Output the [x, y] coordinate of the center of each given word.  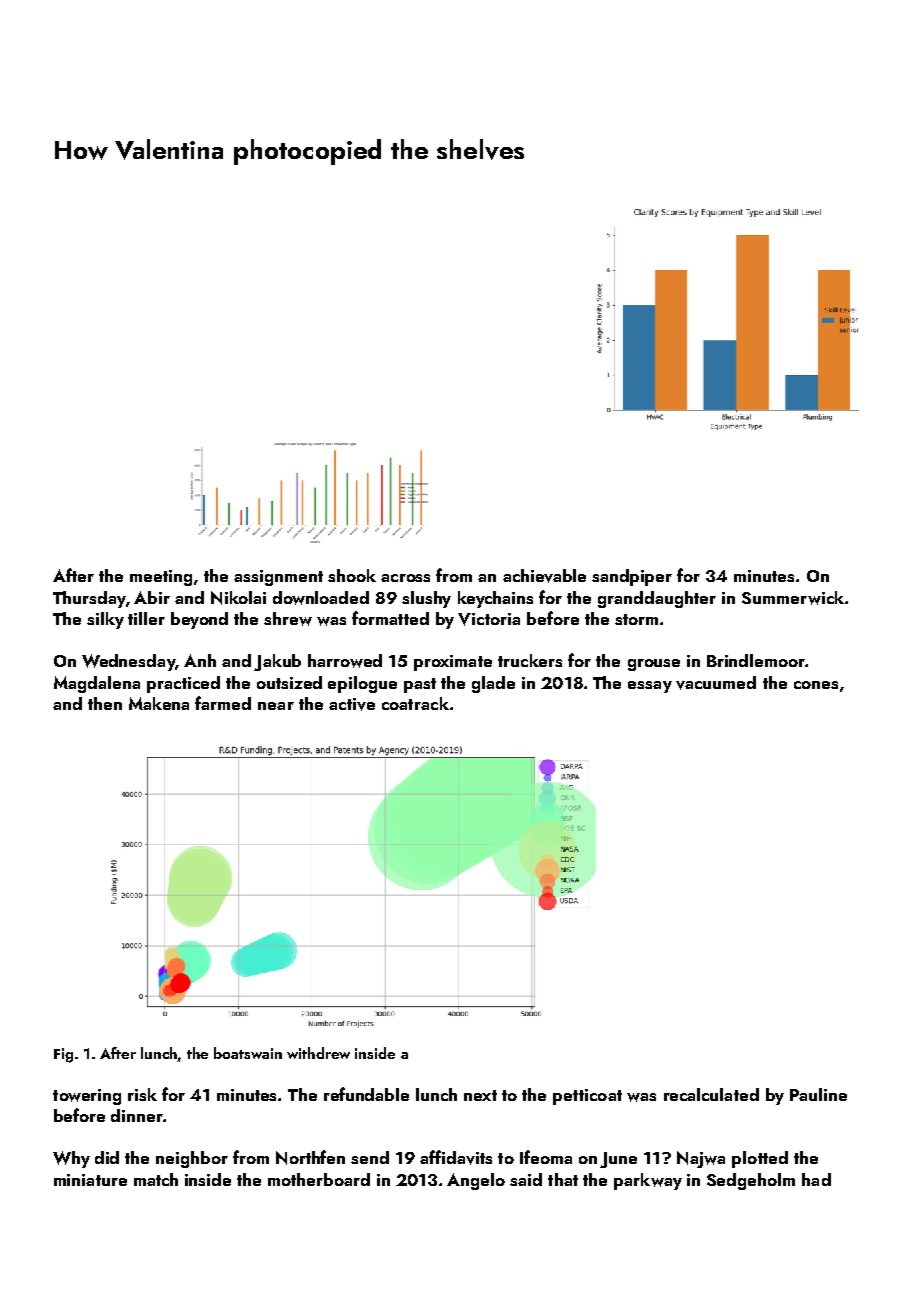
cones [816, 685]
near [276, 706]
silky [105, 620]
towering [87, 1097]
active [352, 704]
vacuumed [716, 683]
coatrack [415, 703]
